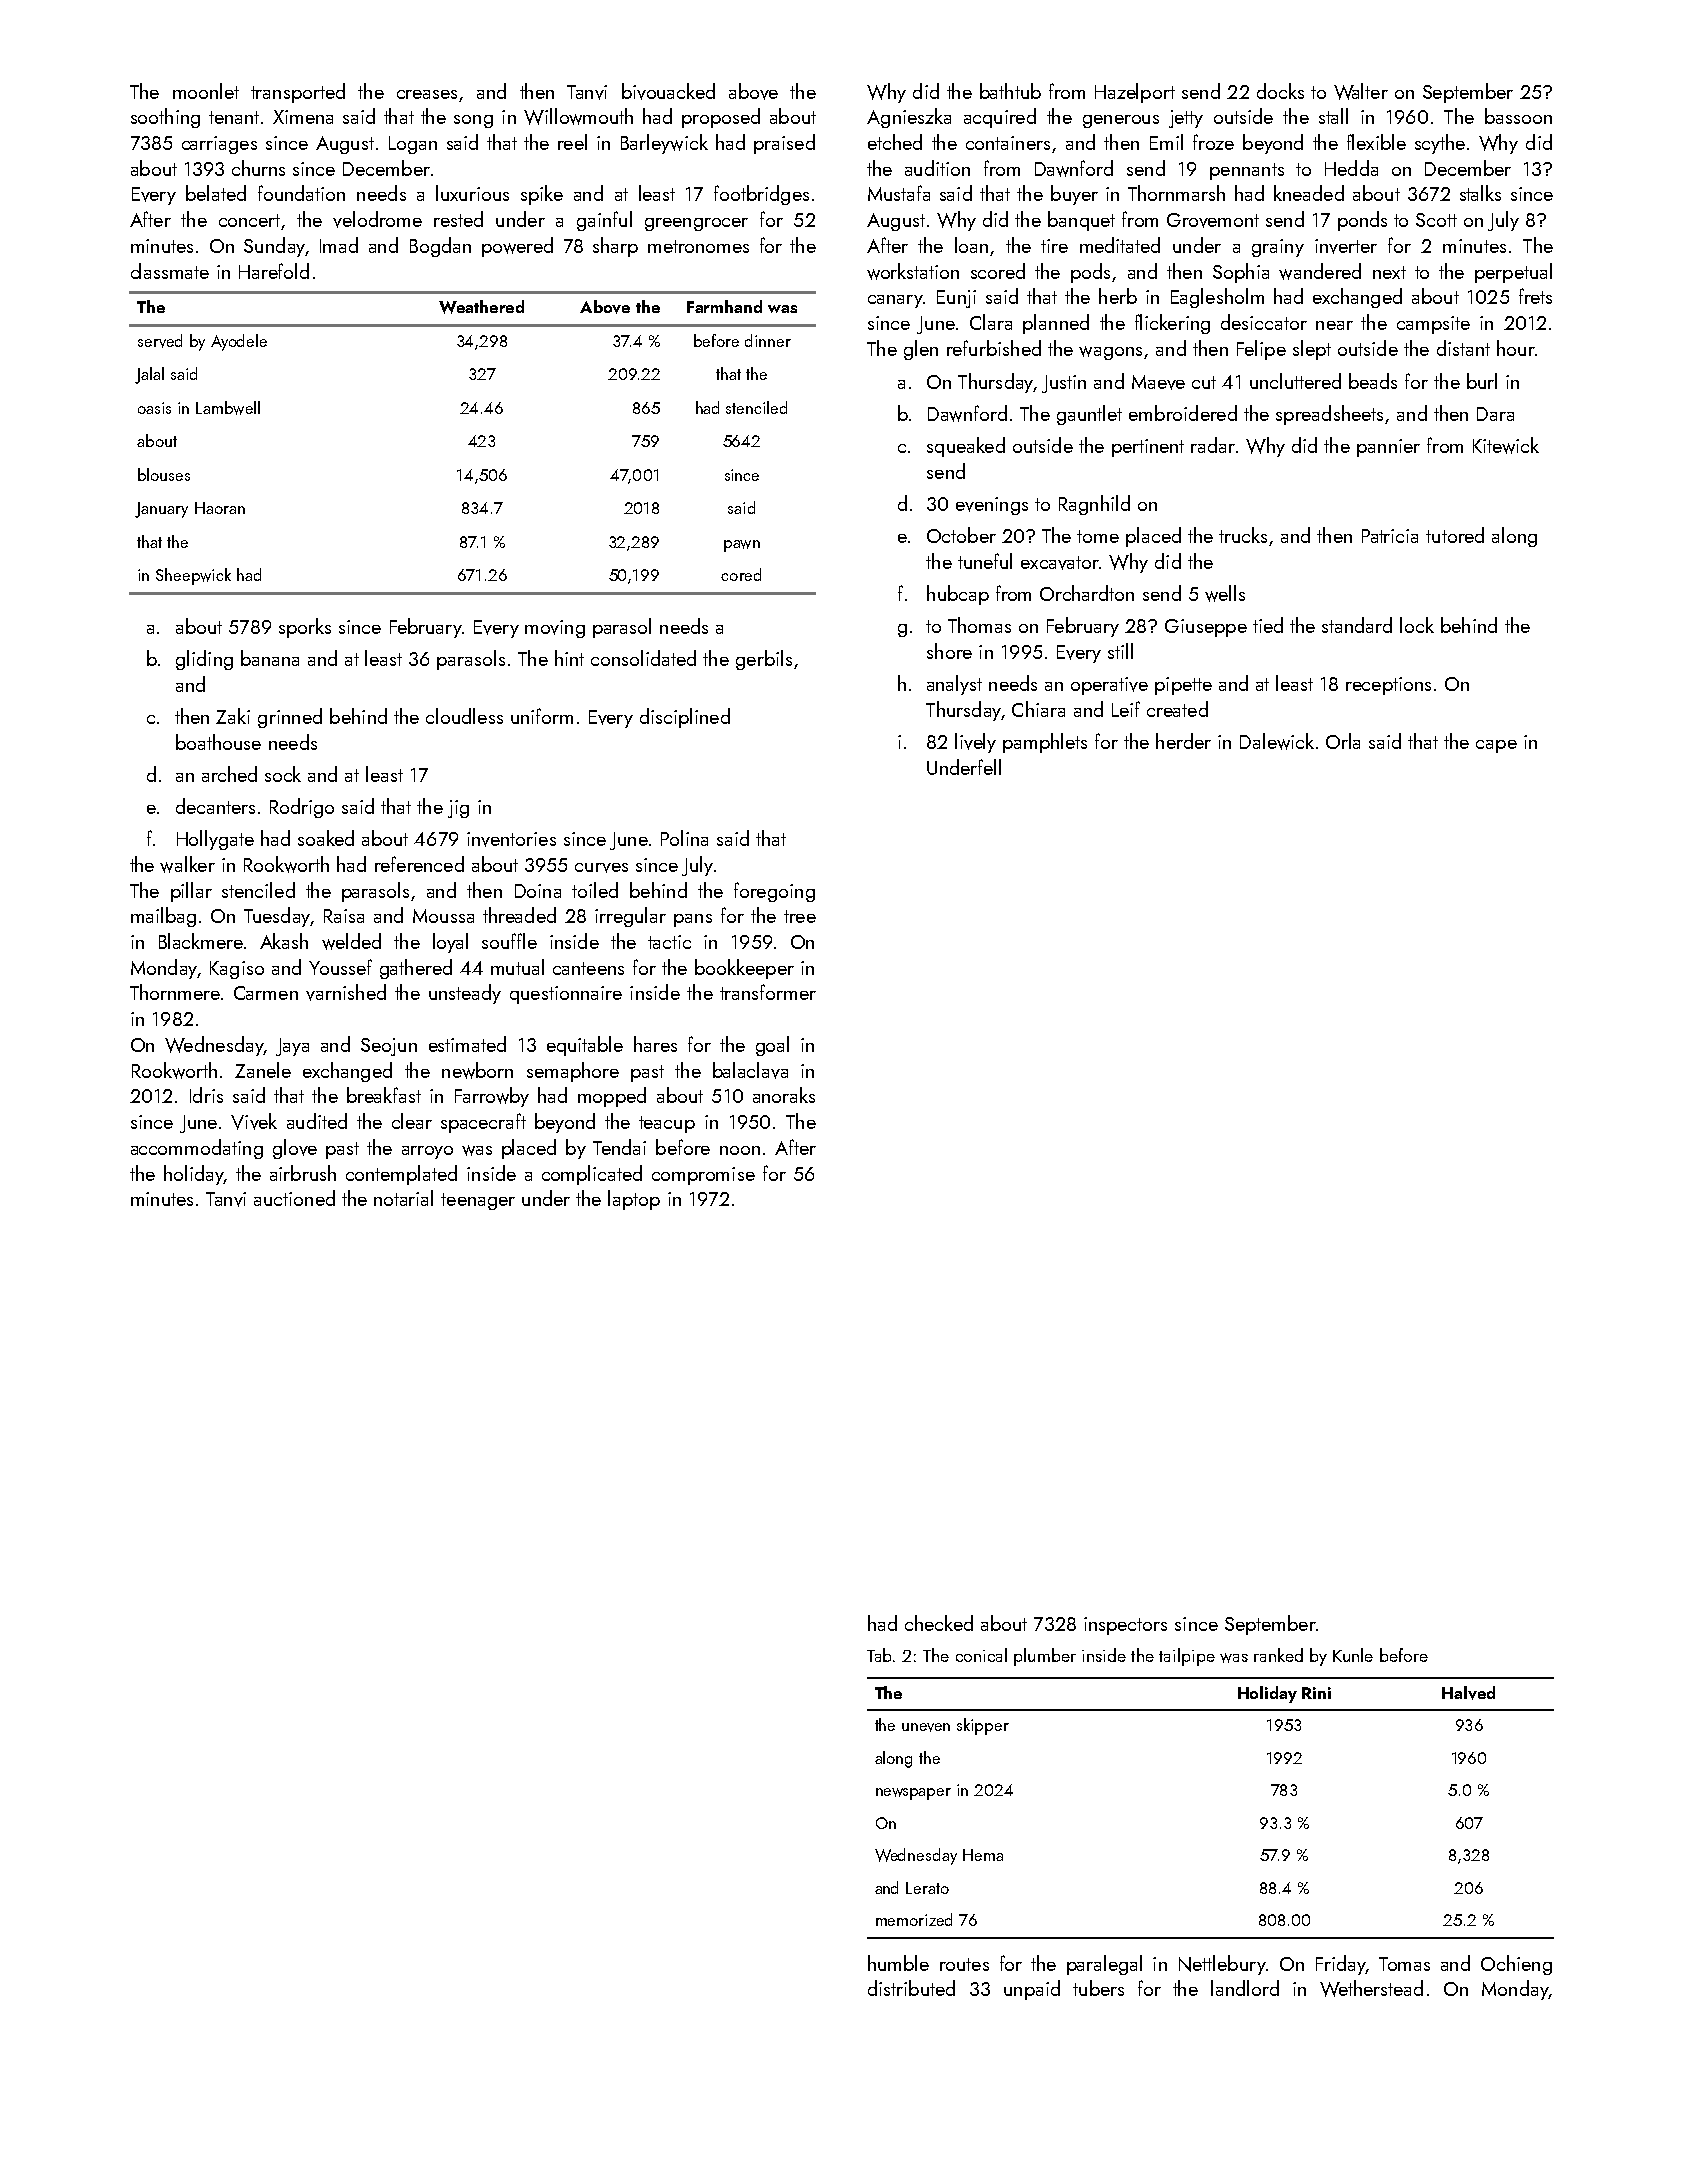 This screenshot has height=2178, width=1683. What do you see at coordinates (1183, 741) in the screenshot?
I see `herder` at bounding box center [1183, 741].
